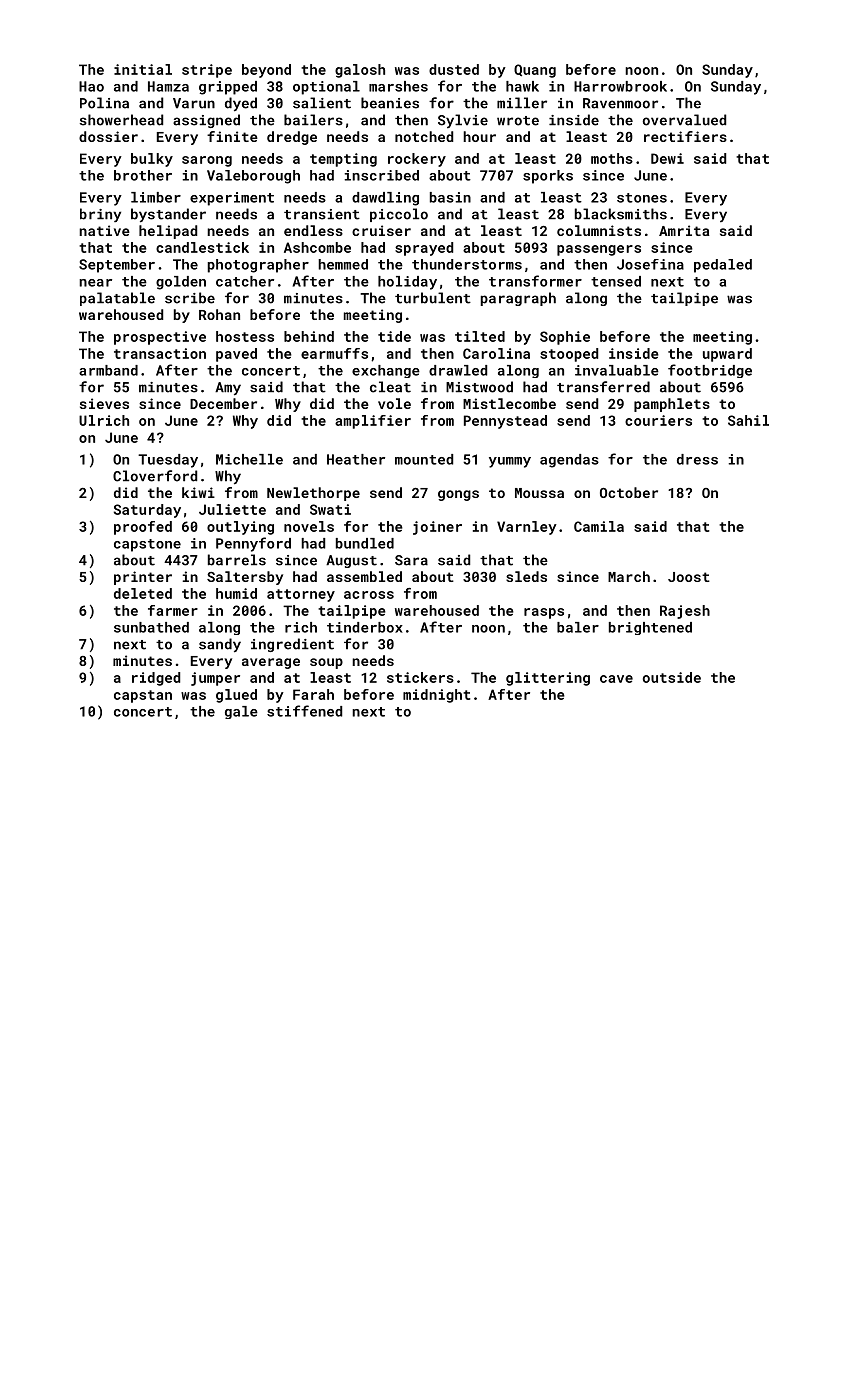 The image size is (849, 1400). Describe the element at coordinates (599, 230) in the page. I see `columnists` at that location.
